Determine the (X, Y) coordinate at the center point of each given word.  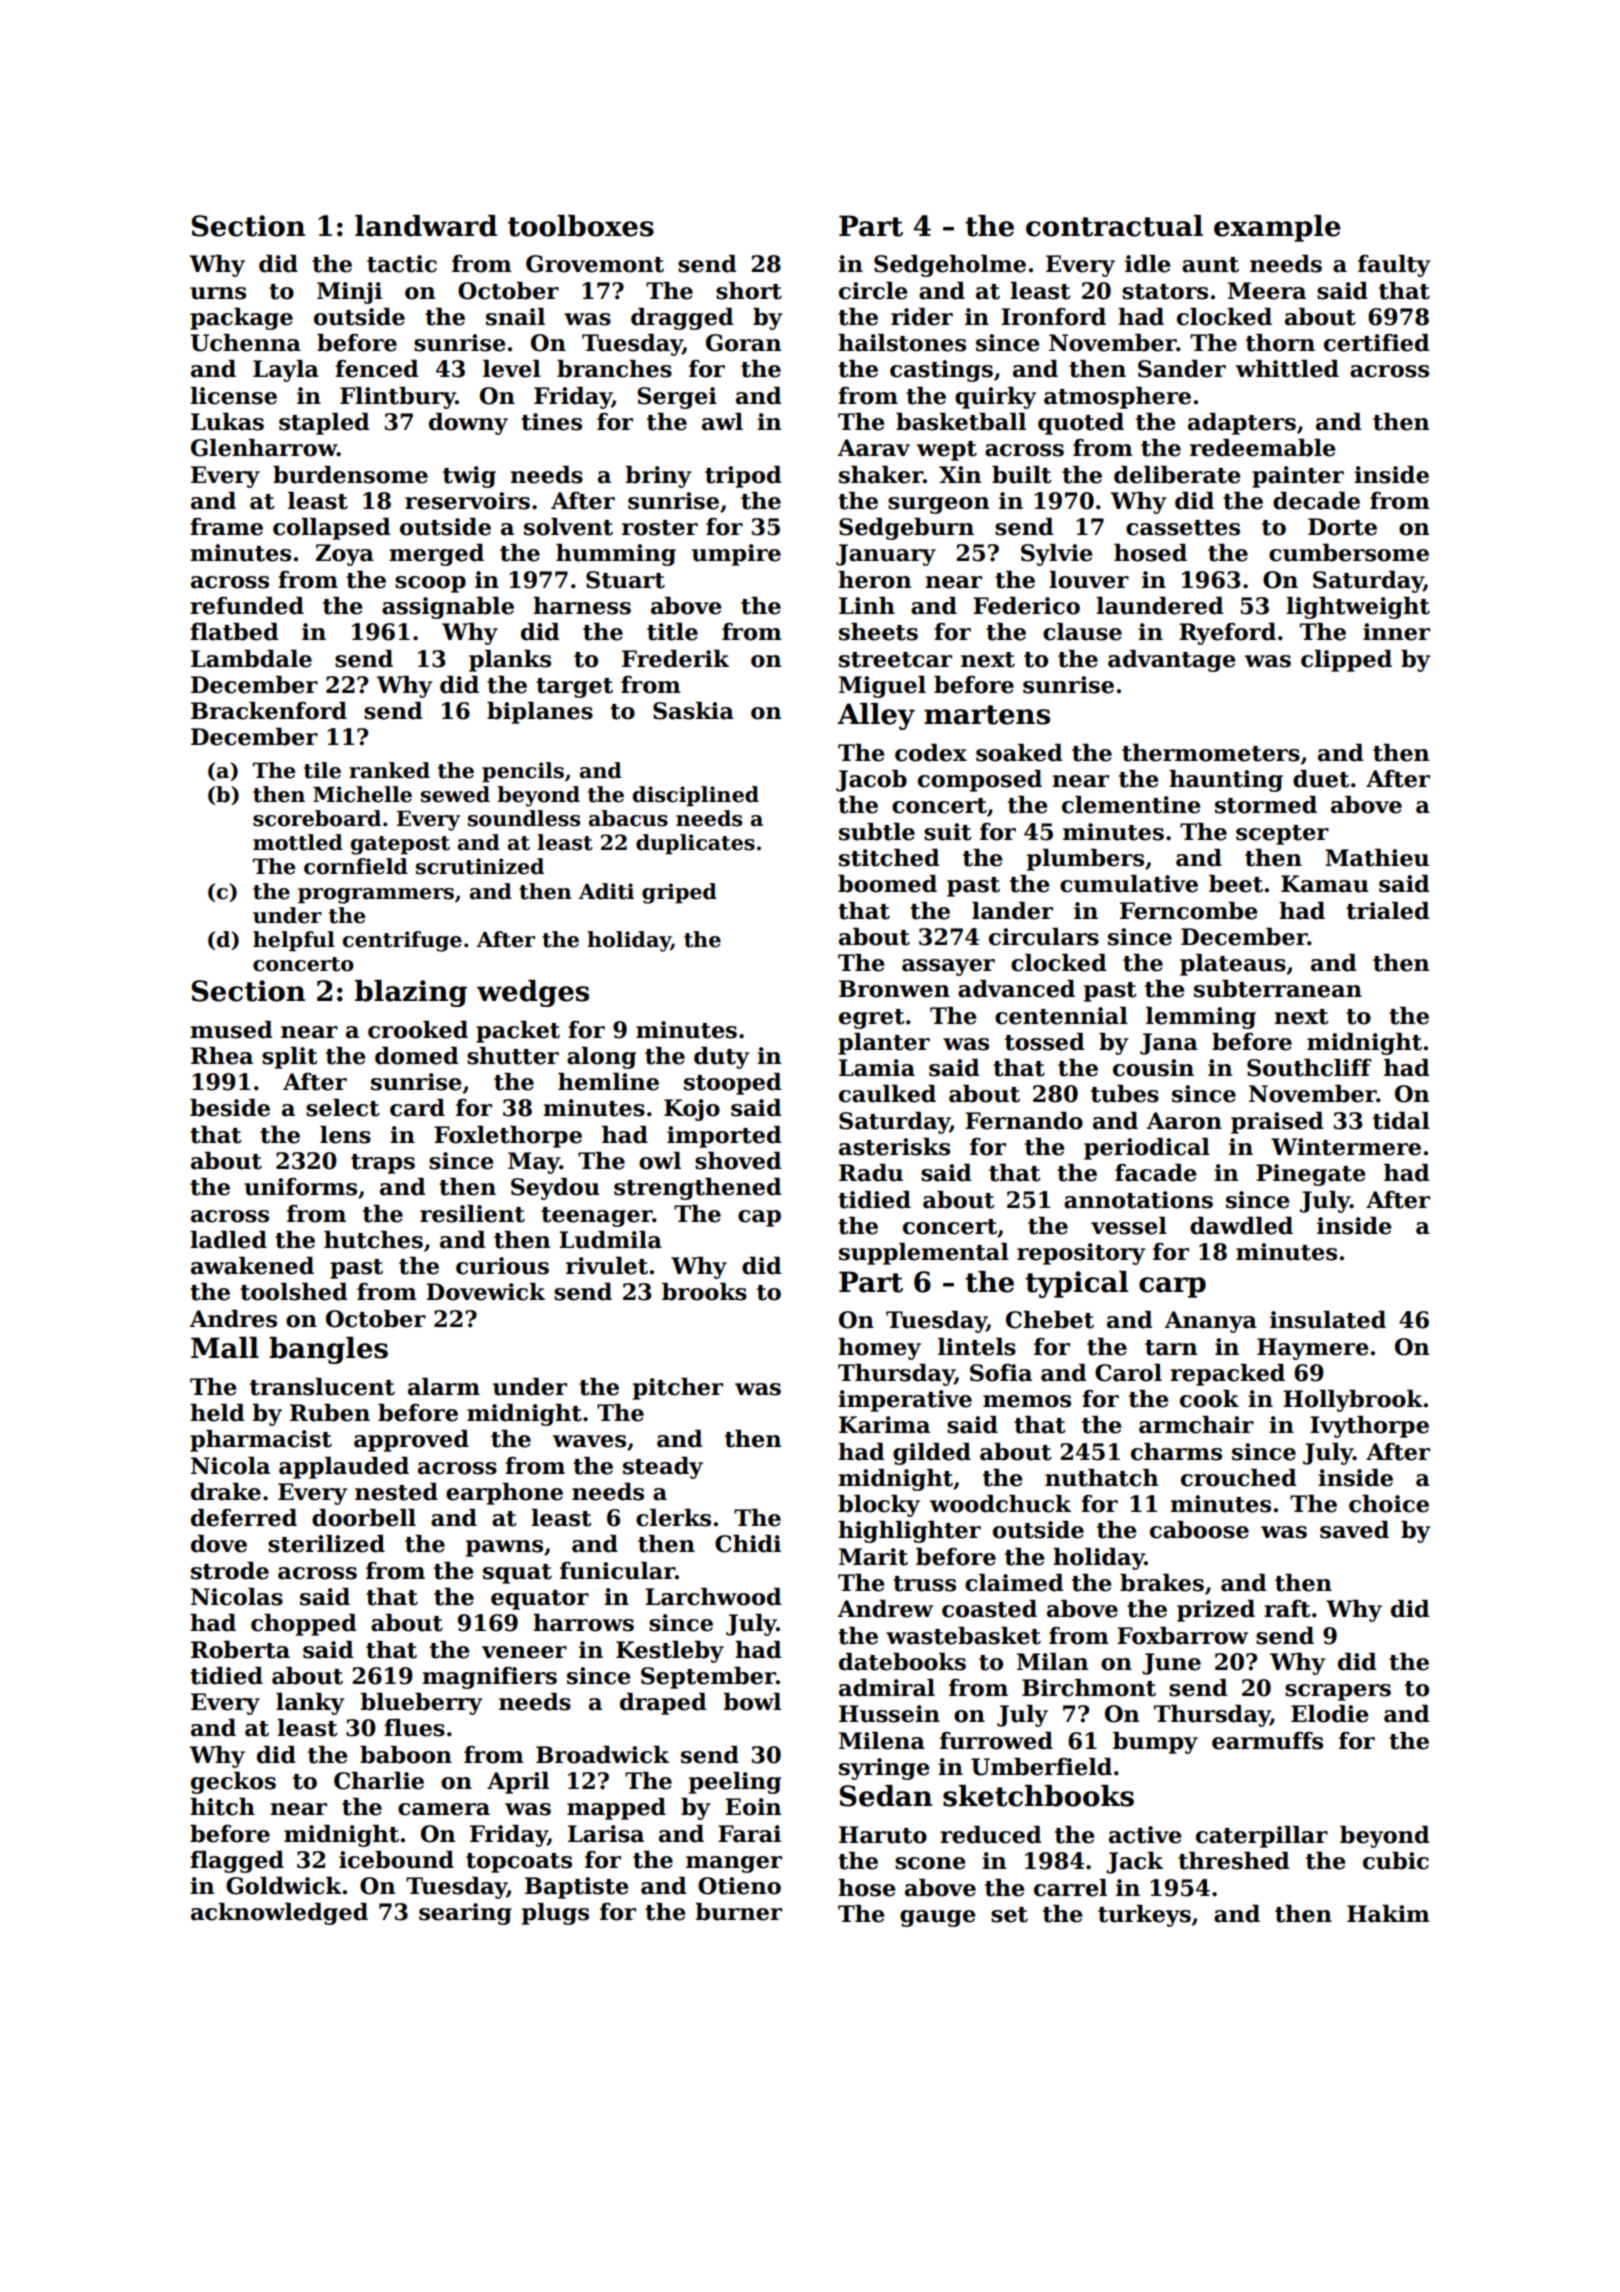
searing (465, 1914)
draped (663, 1704)
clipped (1346, 661)
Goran (743, 343)
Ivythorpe (1369, 1427)
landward (426, 226)
